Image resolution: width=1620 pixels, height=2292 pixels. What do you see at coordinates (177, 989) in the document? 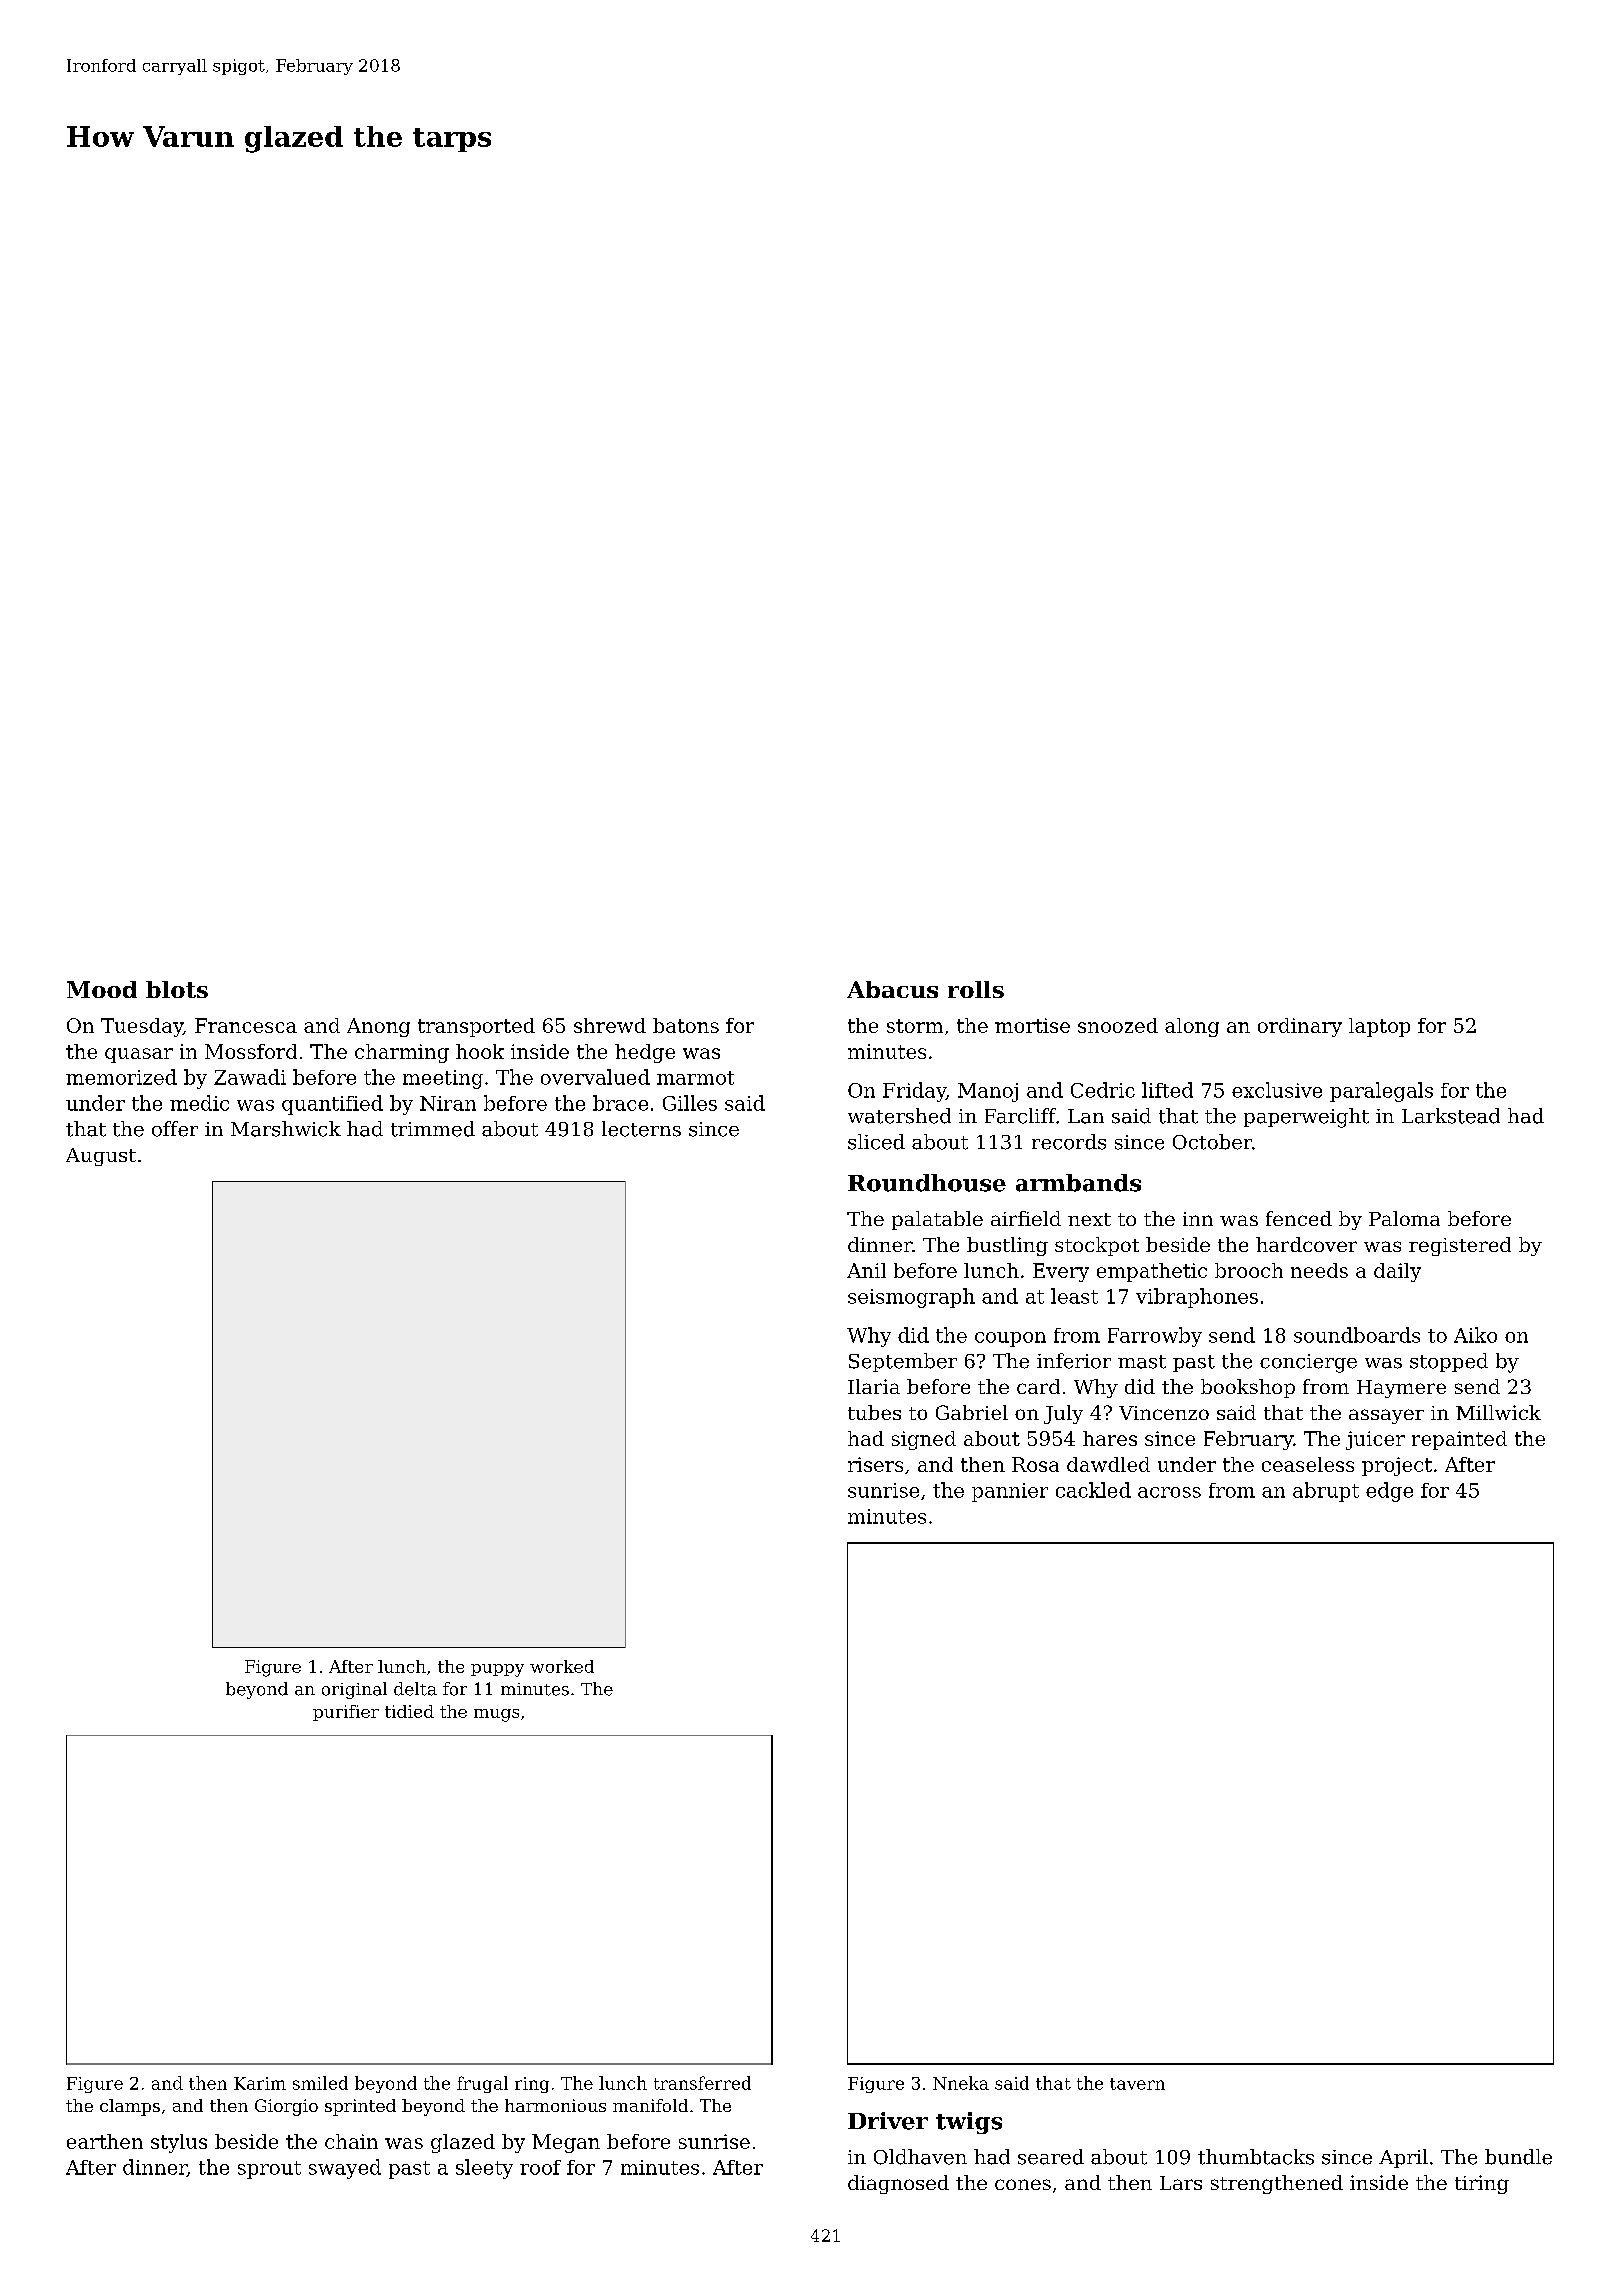
I see `blots` at bounding box center [177, 989].
